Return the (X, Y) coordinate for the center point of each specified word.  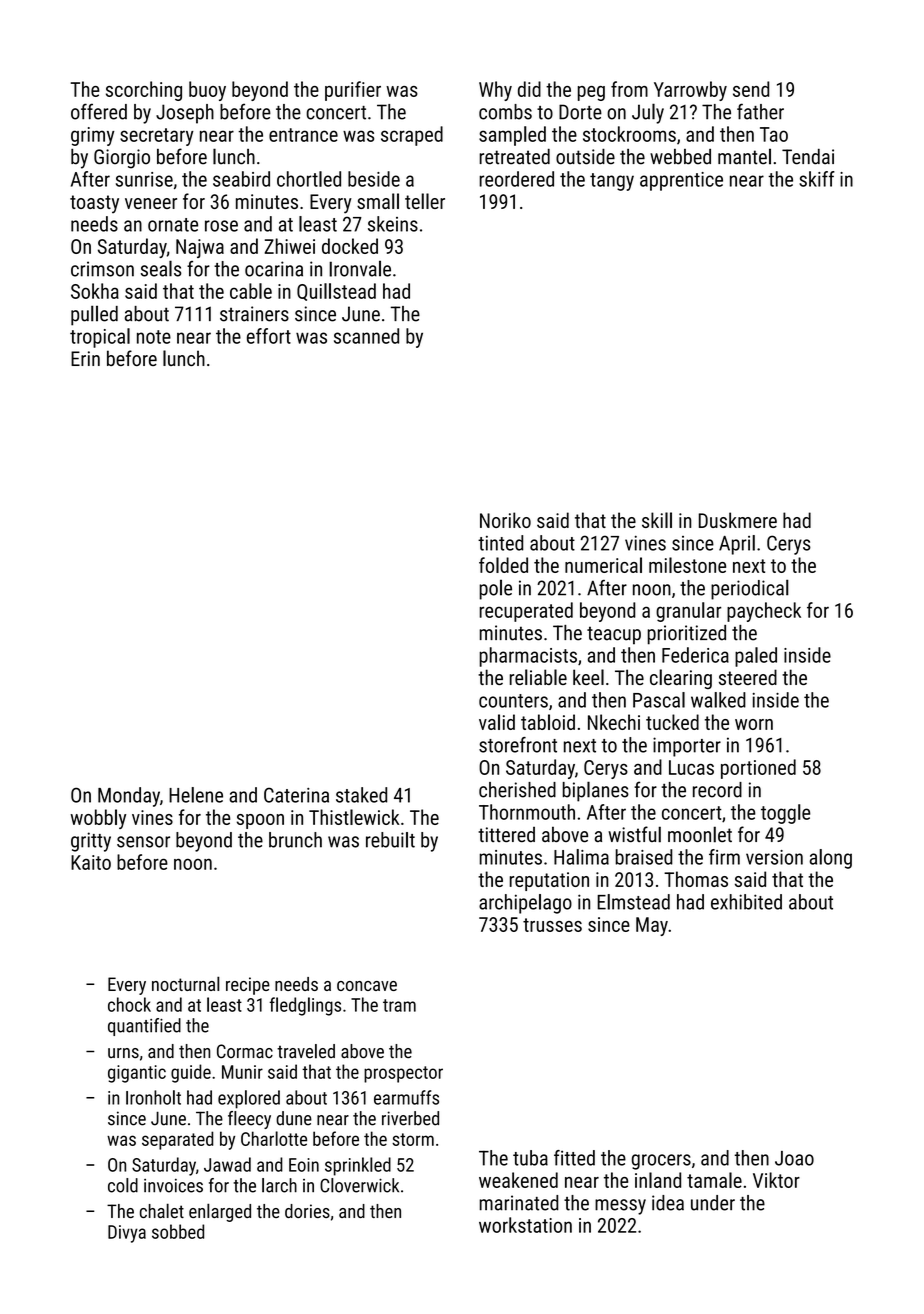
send (751, 89)
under (713, 1203)
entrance (303, 135)
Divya (127, 1234)
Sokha (95, 291)
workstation (525, 1225)
